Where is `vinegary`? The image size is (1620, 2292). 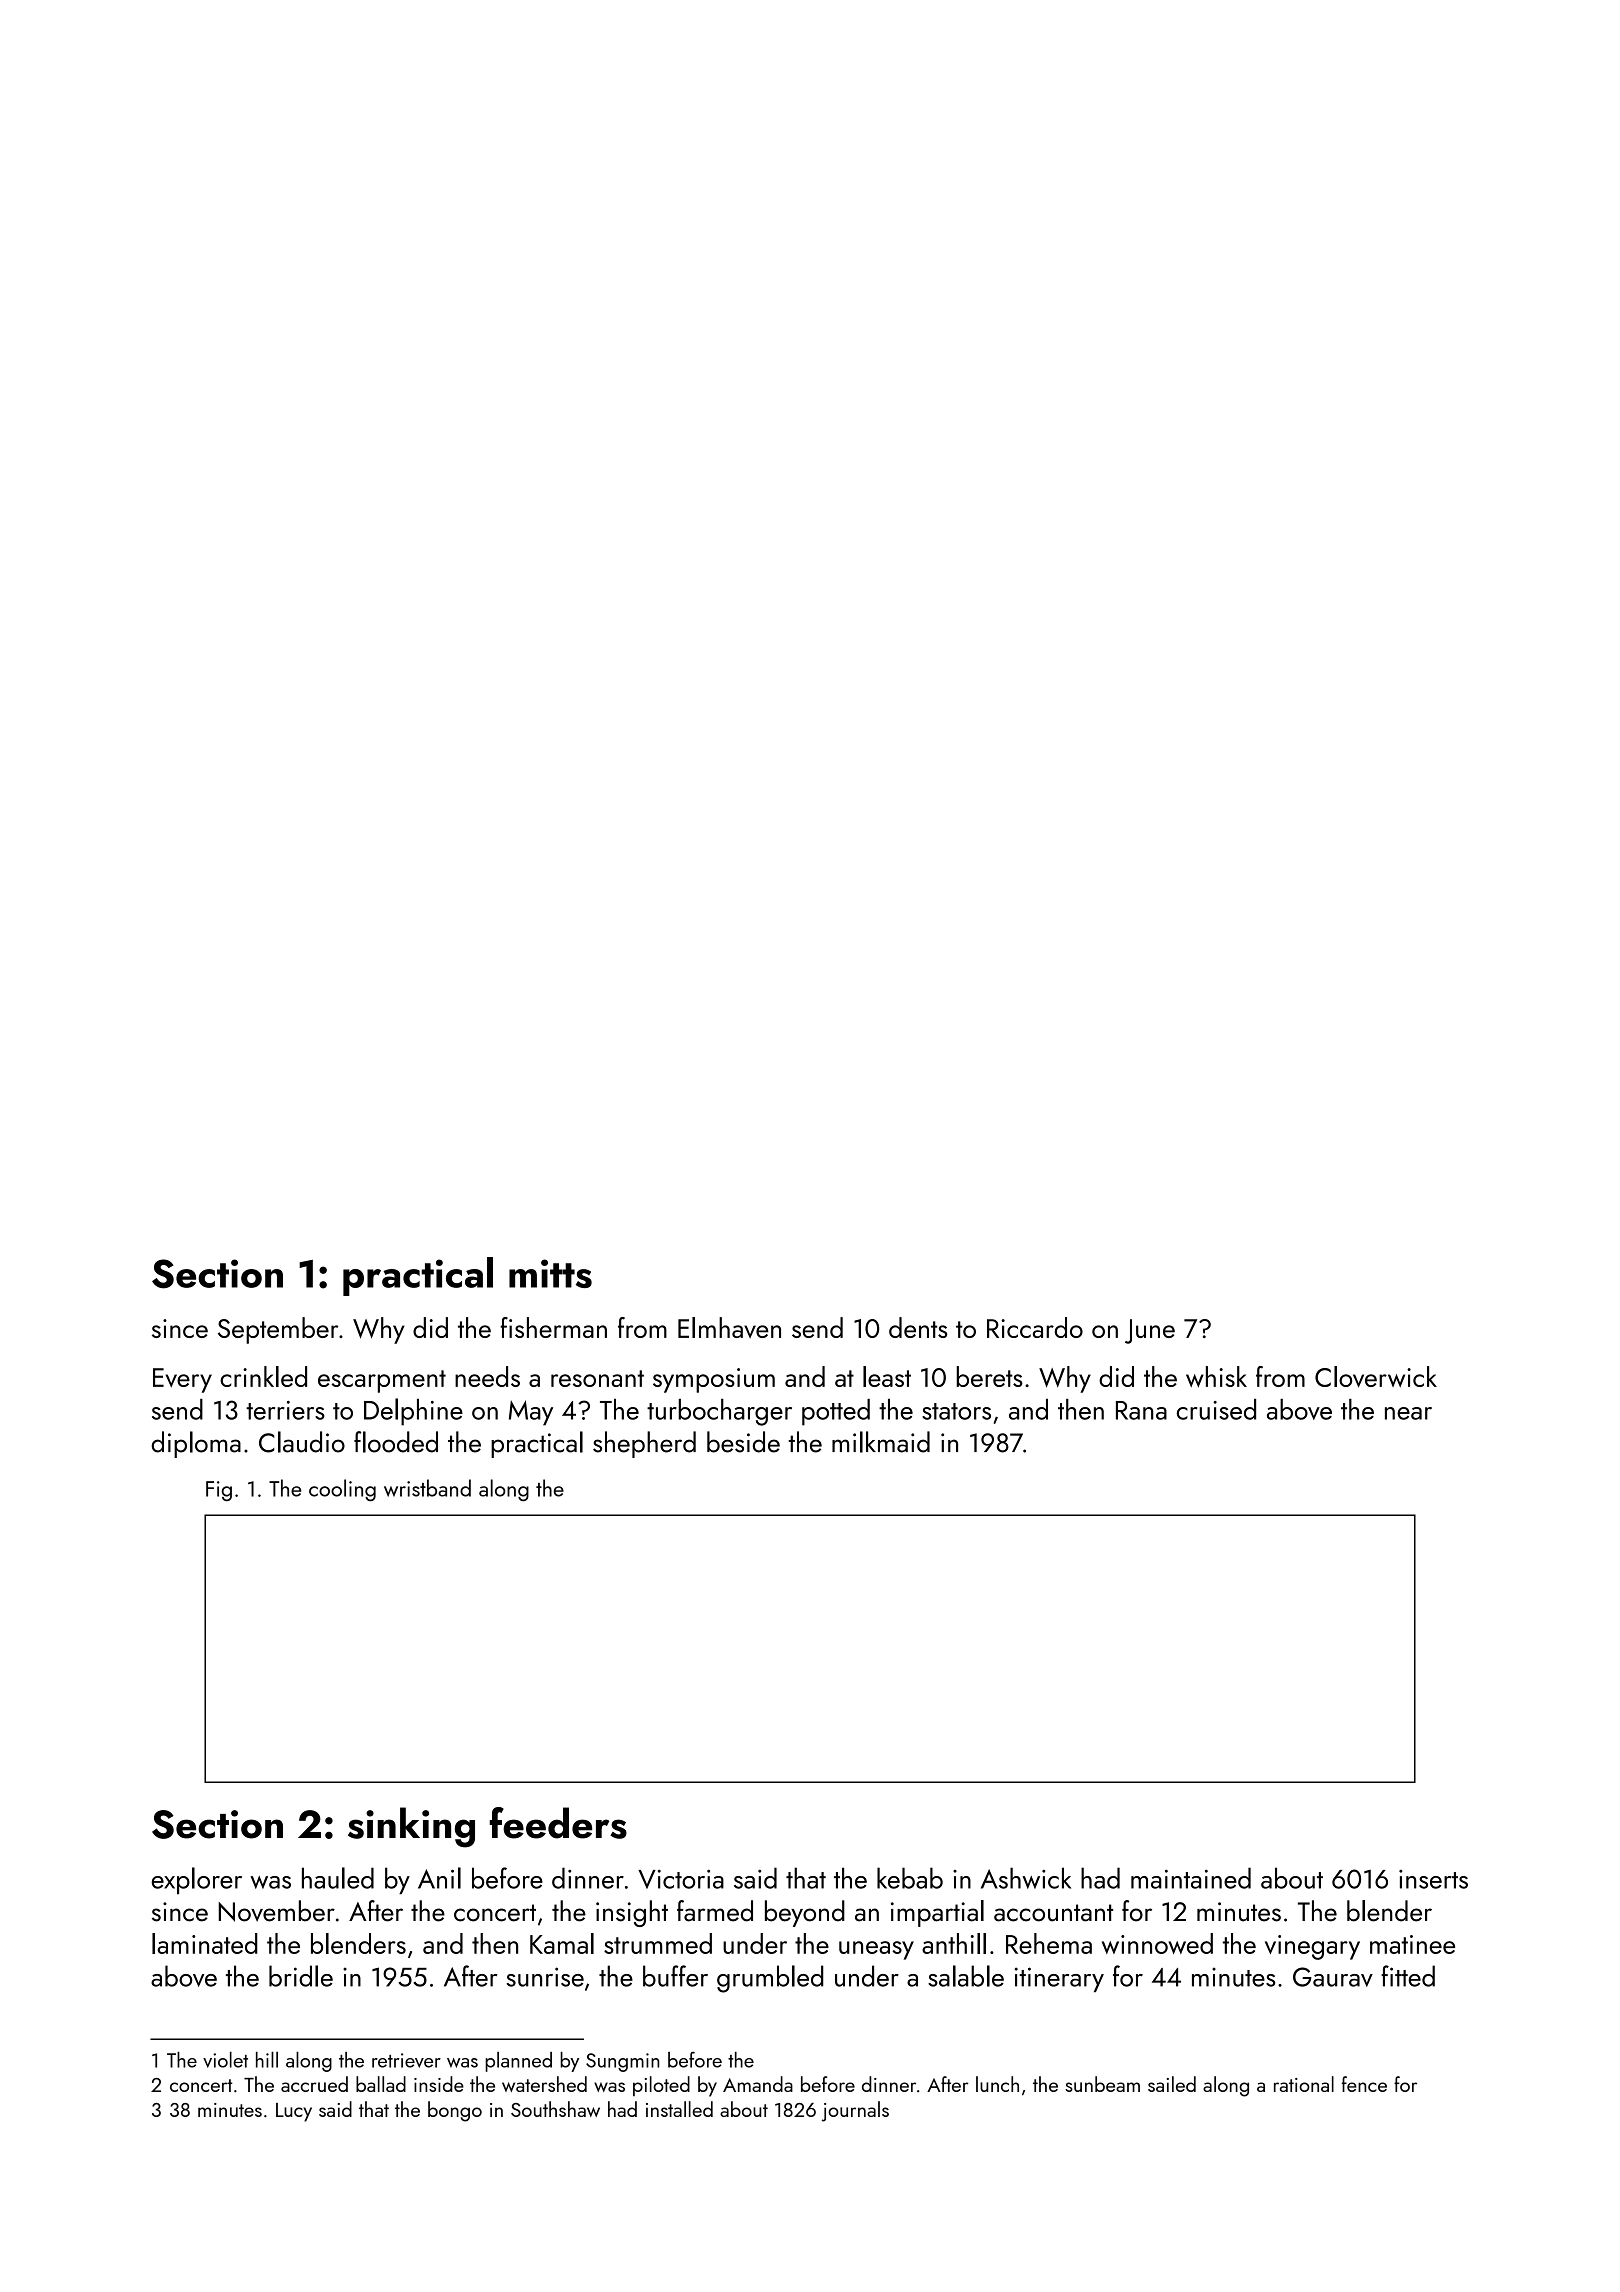
vinegary is located at coordinates (1312, 1947).
